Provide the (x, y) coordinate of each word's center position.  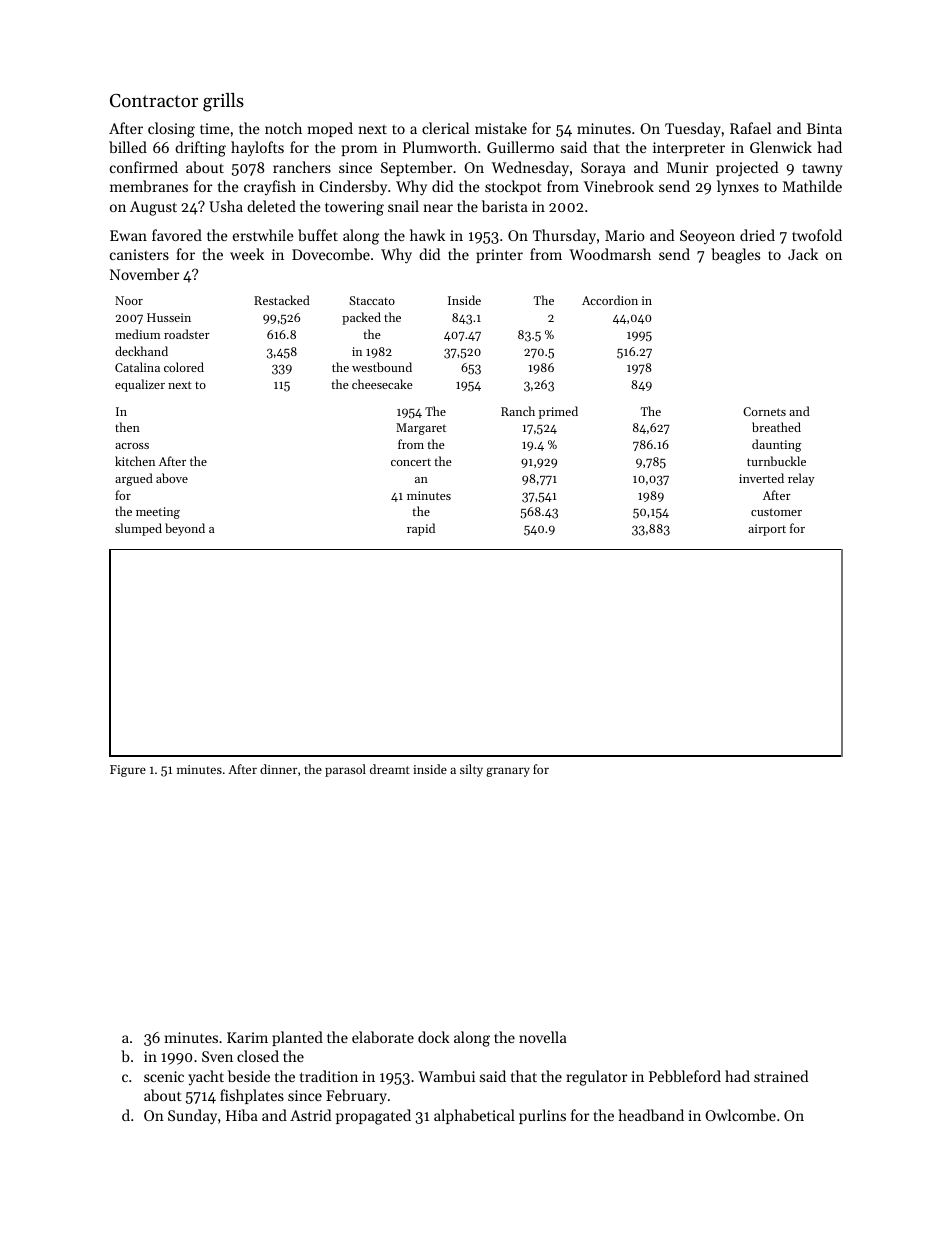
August (153, 208)
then (127, 427)
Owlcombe (740, 1115)
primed (558, 412)
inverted (761, 478)
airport (767, 530)
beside (249, 1076)
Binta (824, 128)
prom (359, 150)
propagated (373, 1117)
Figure (128, 771)
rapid (421, 529)
